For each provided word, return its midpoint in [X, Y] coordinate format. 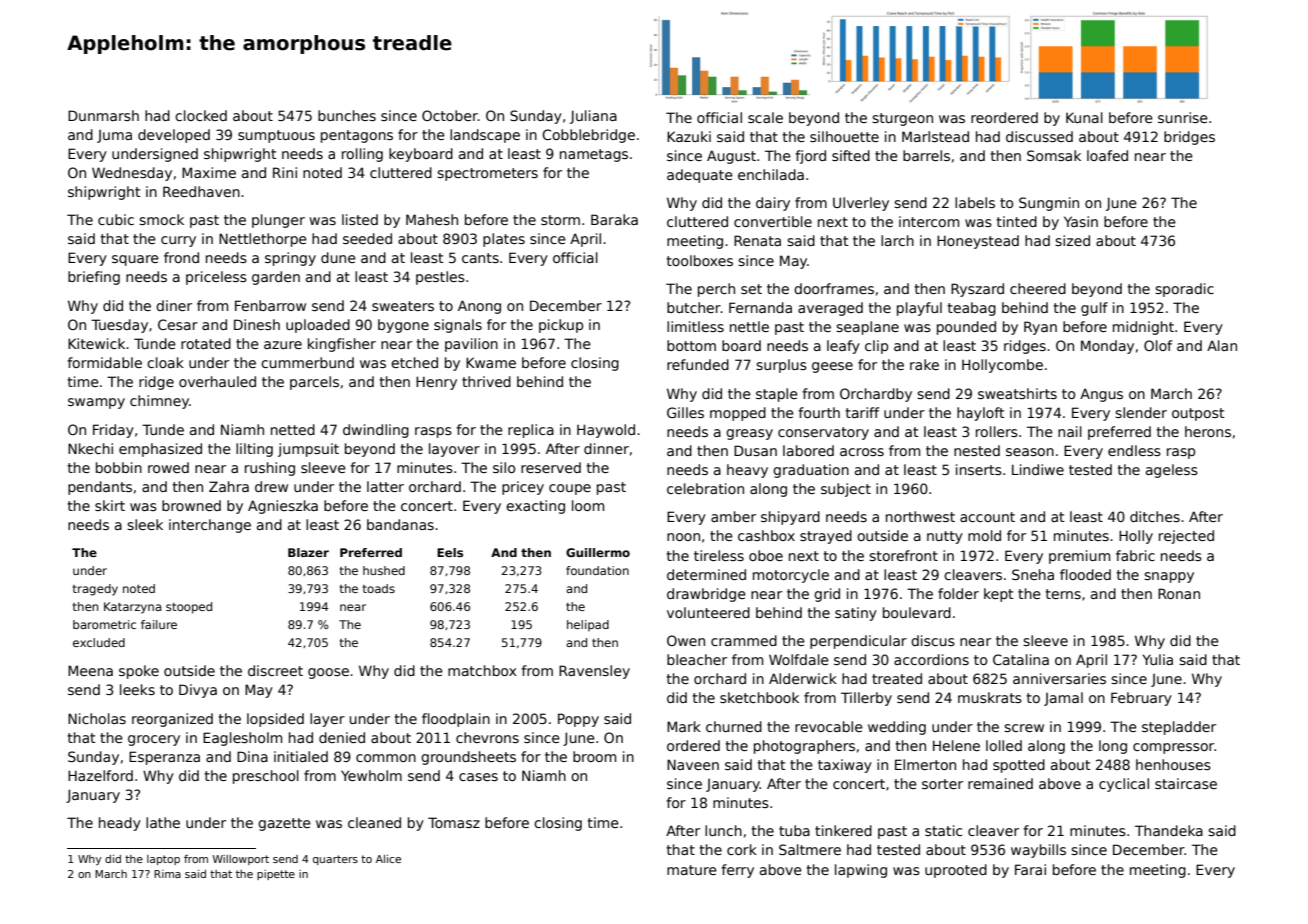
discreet [275, 670]
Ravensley [594, 672]
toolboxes [700, 260]
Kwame [491, 362]
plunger [278, 221]
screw [1024, 728]
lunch [723, 830]
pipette [276, 875]
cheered [1038, 288]
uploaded [318, 326]
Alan [1222, 345]
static [943, 830]
